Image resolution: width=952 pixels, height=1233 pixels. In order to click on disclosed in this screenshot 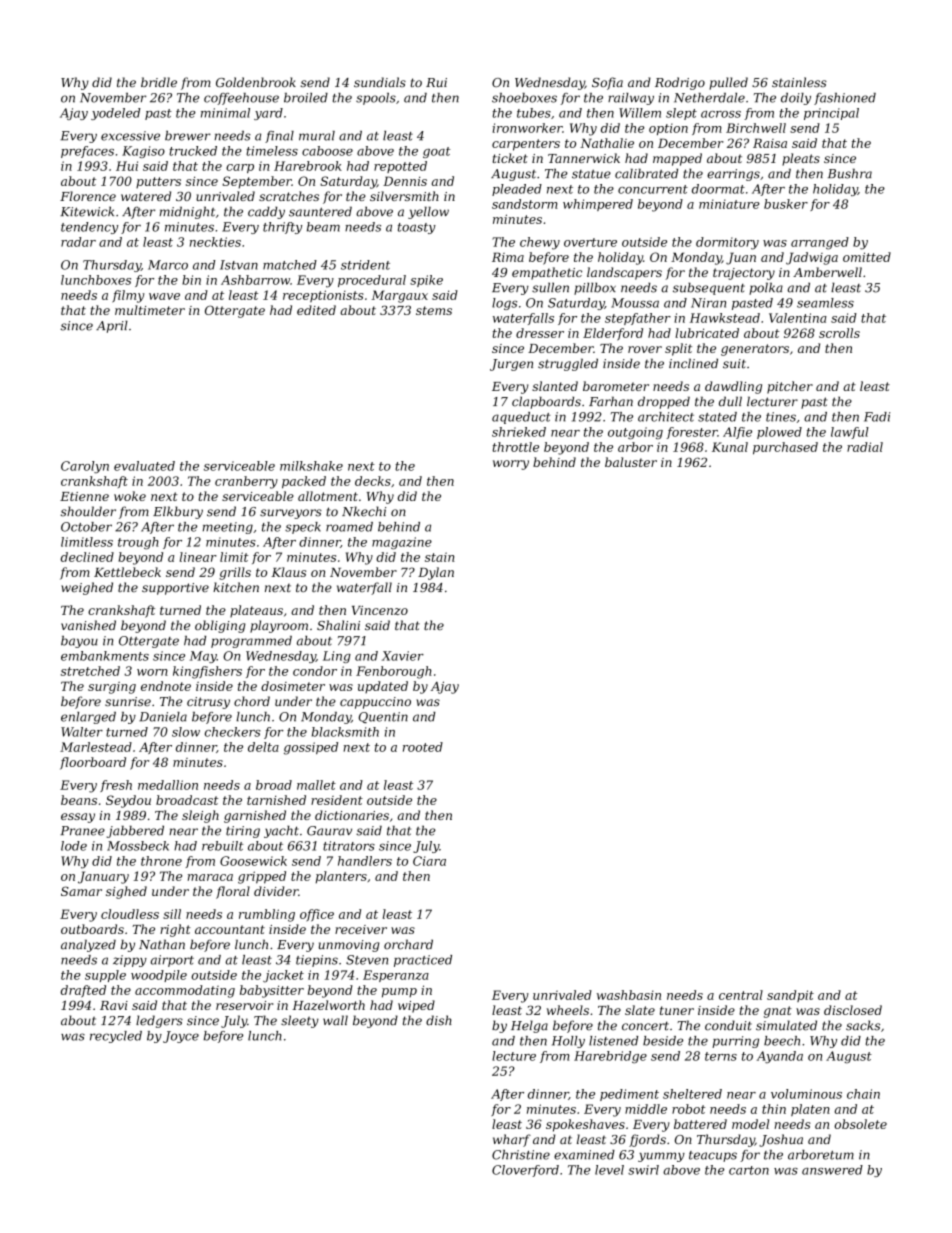, I will do `click(853, 1010)`.
